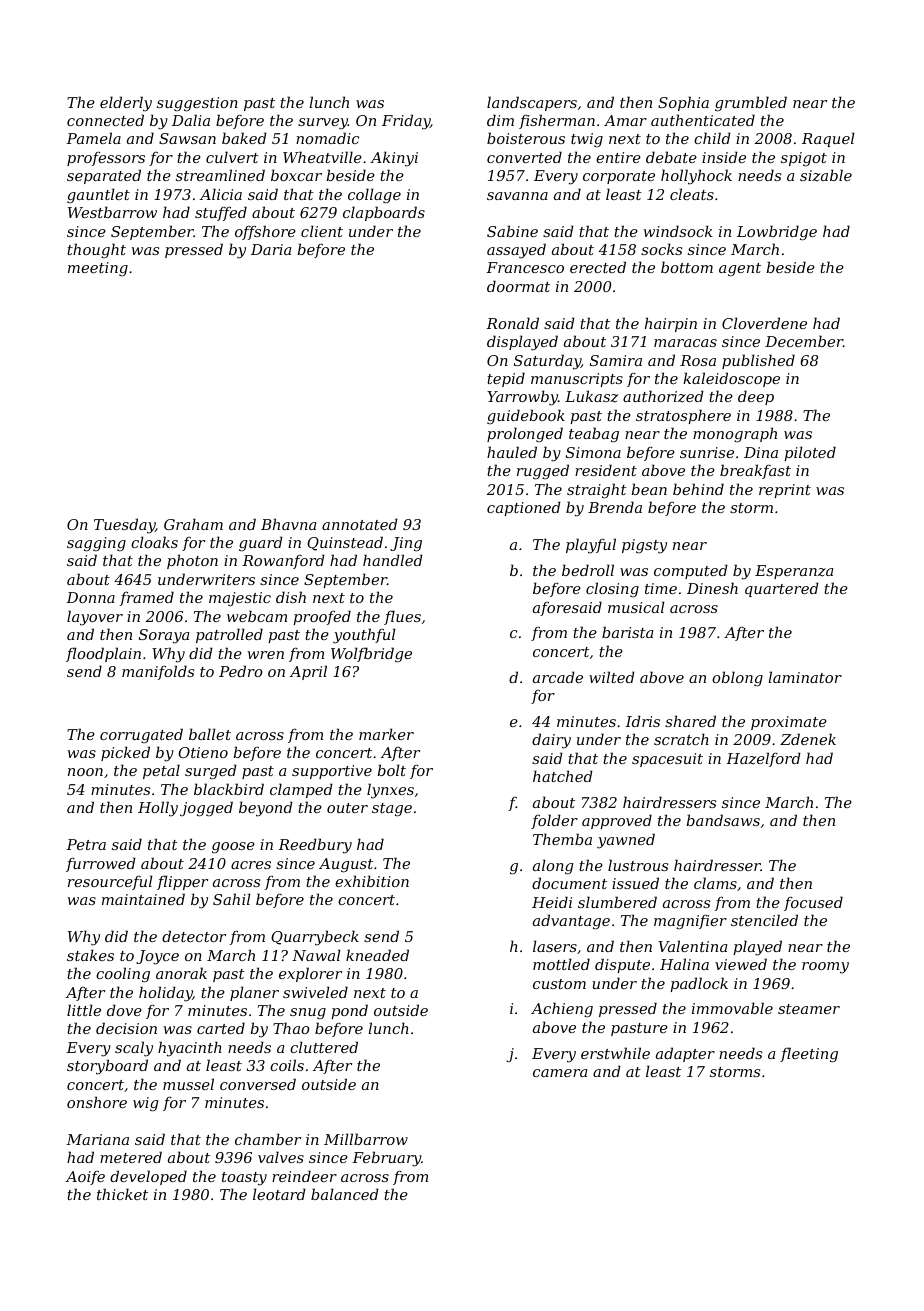 The image size is (924, 1311). I want to click on deep, so click(756, 397).
